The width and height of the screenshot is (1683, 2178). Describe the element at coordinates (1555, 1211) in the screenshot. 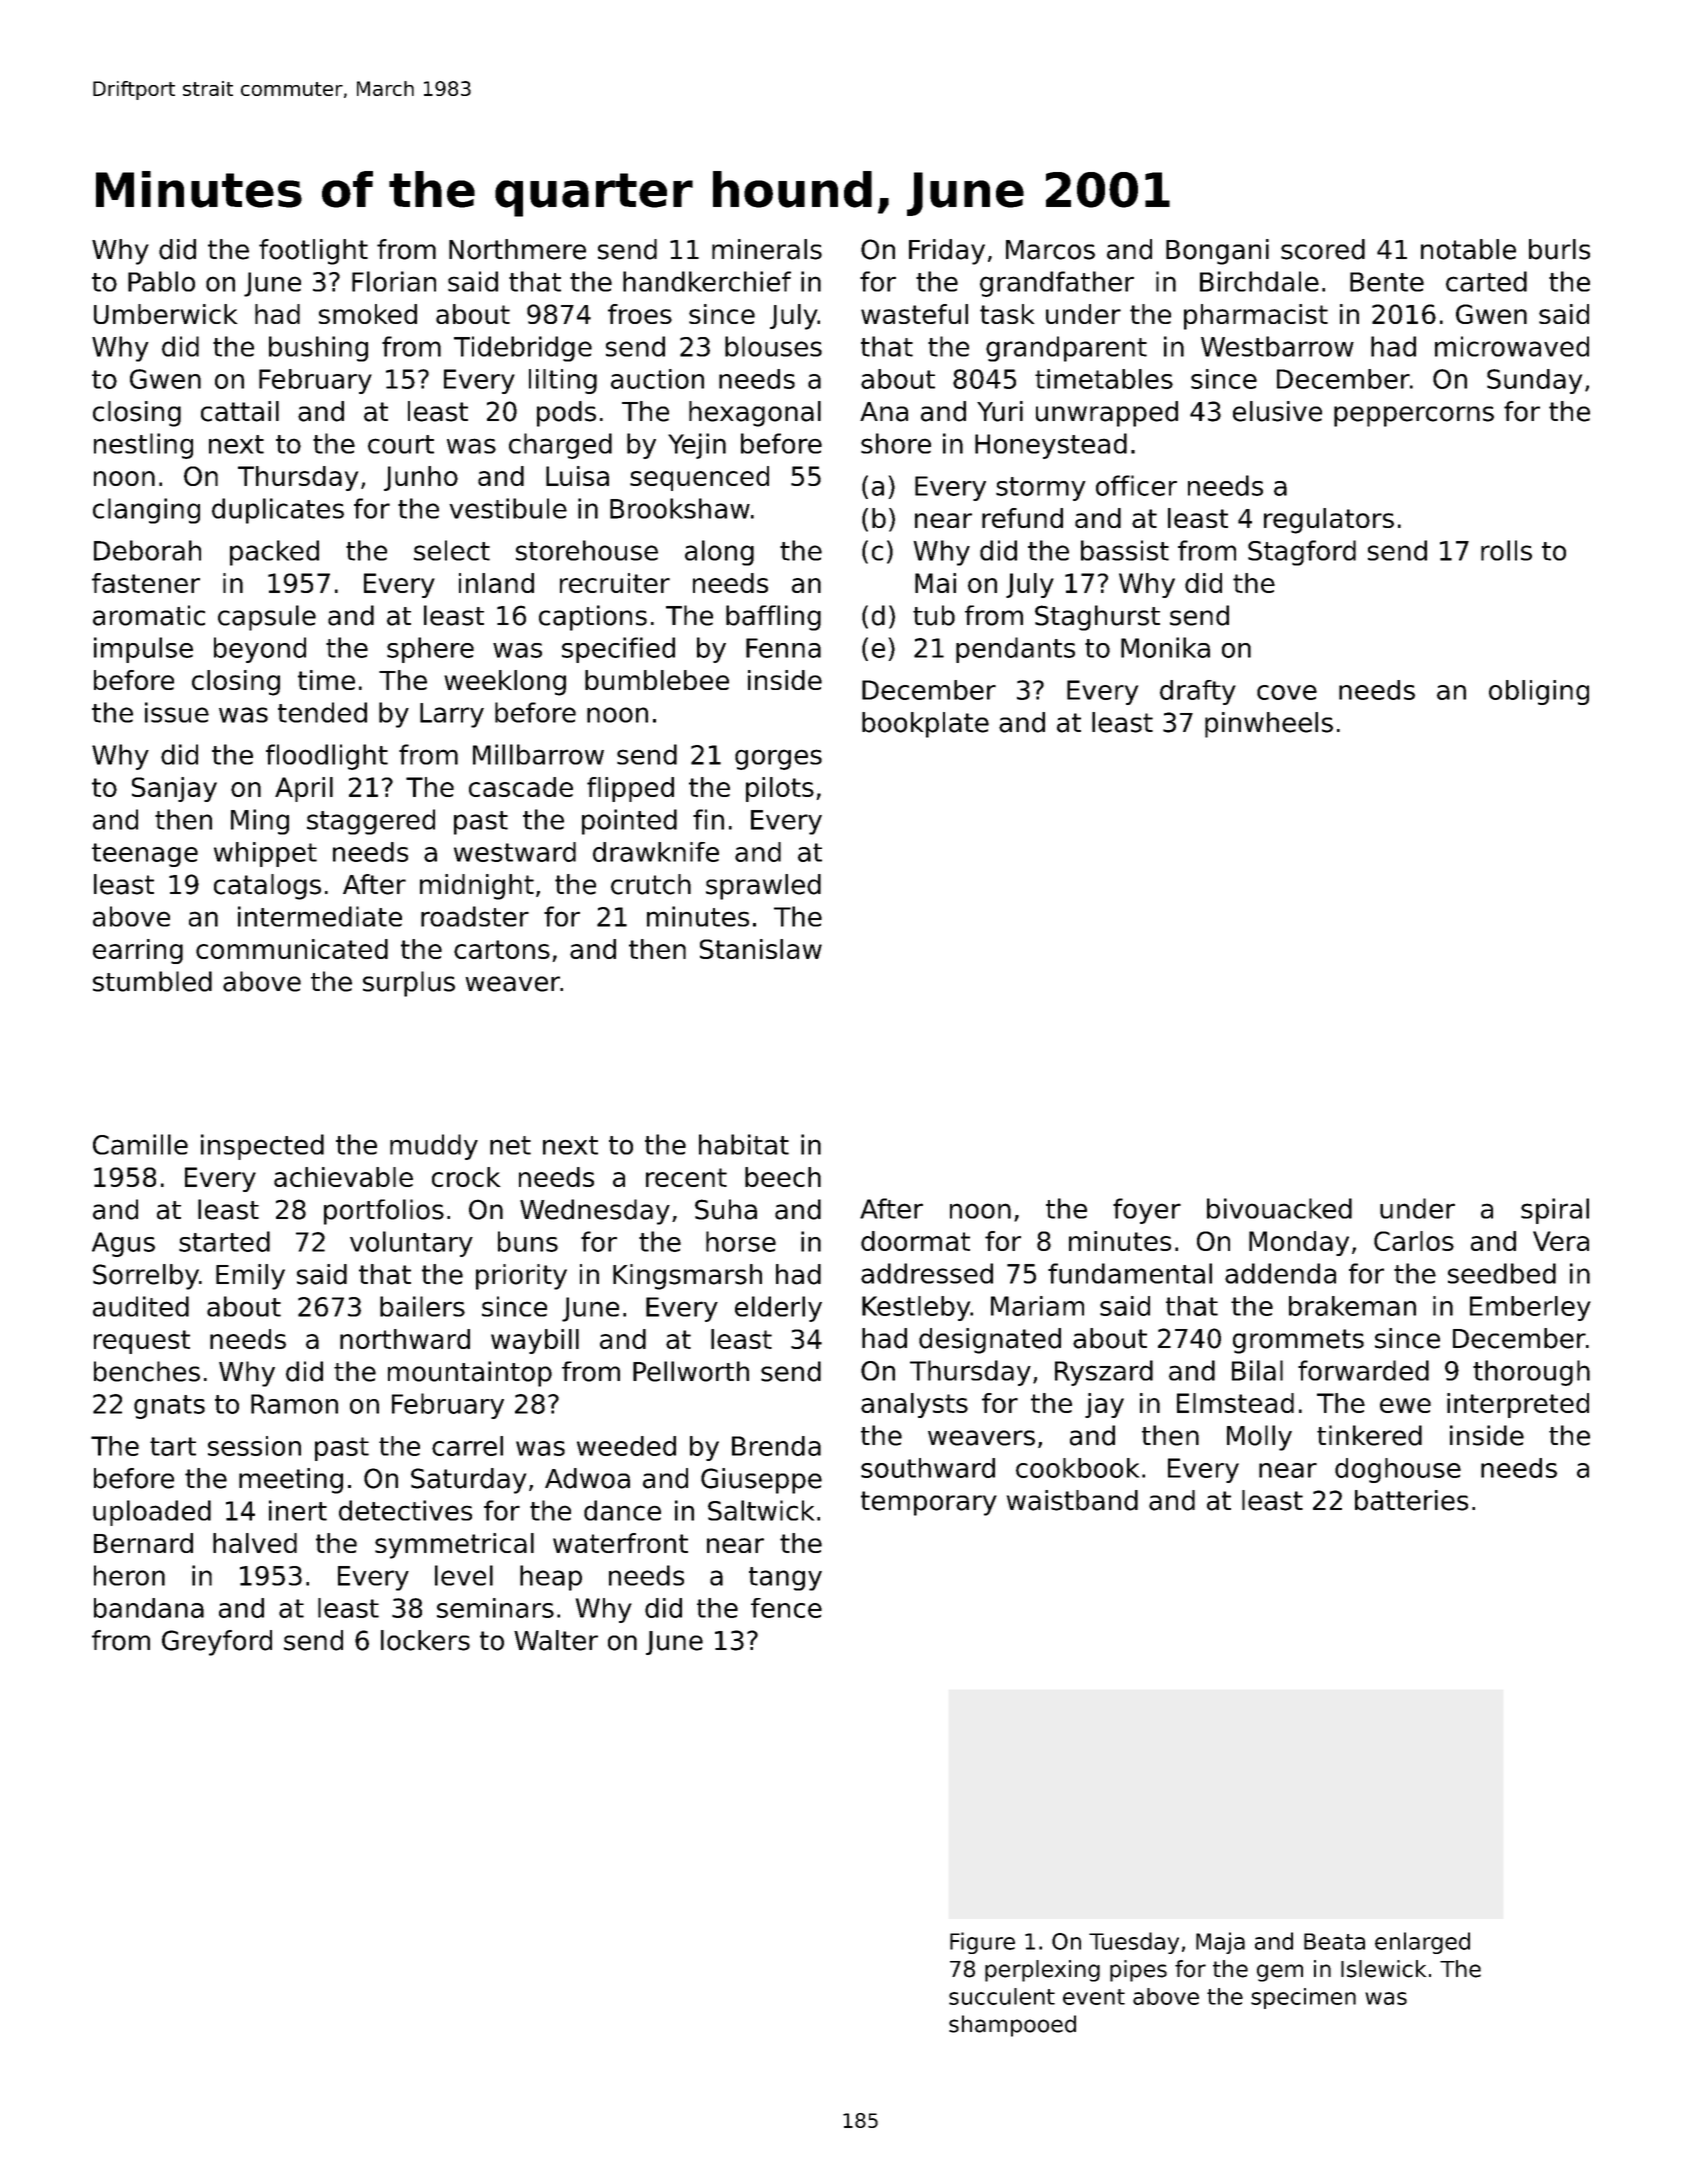

I see `spiral` at that location.
